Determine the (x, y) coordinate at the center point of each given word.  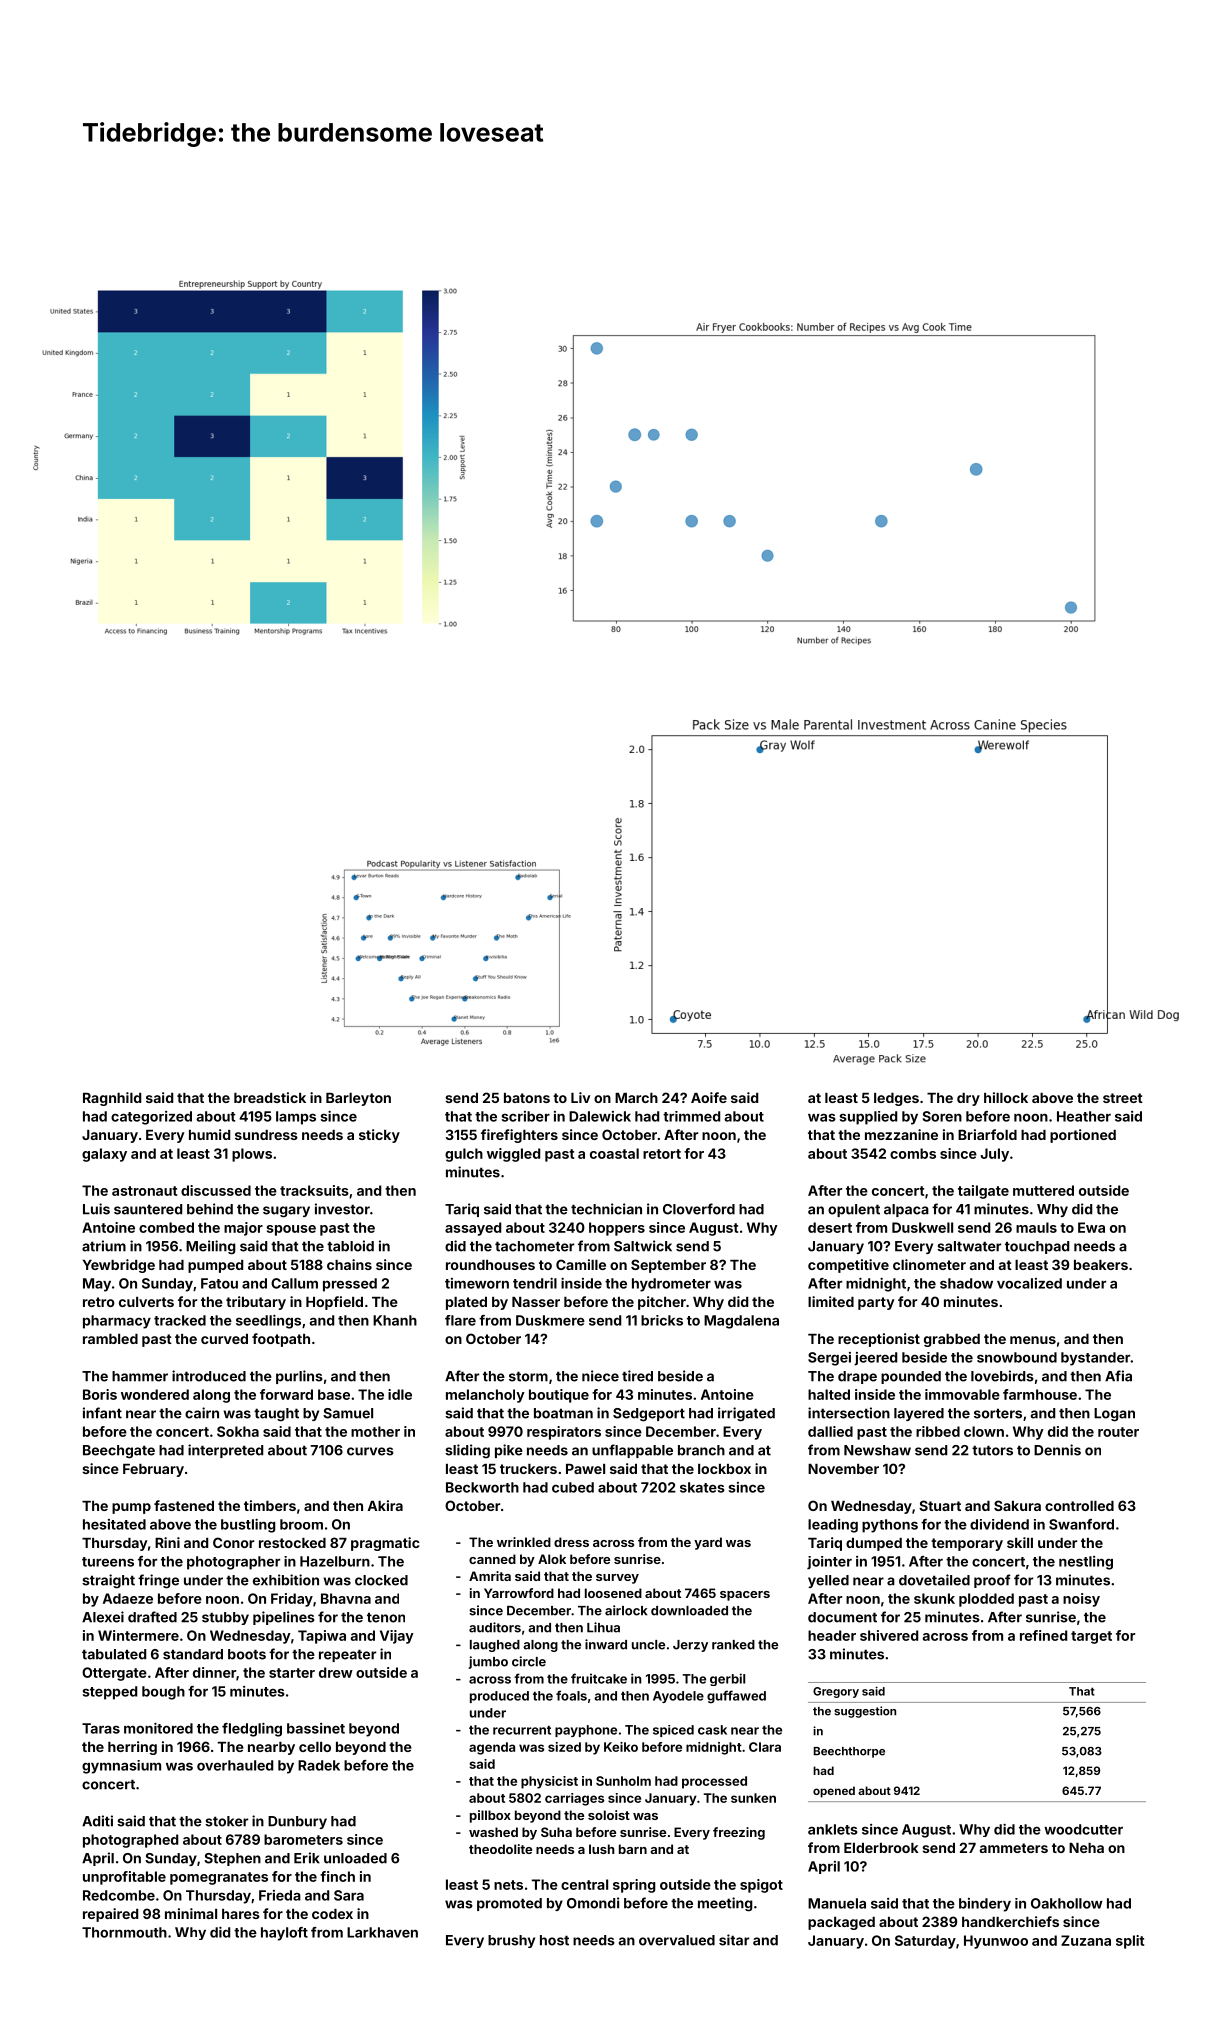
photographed (130, 1841)
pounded (911, 1377)
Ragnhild (112, 1099)
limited (831, 1301)
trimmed (691, 1116)
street (1123, 1098)
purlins (299, 1377)
